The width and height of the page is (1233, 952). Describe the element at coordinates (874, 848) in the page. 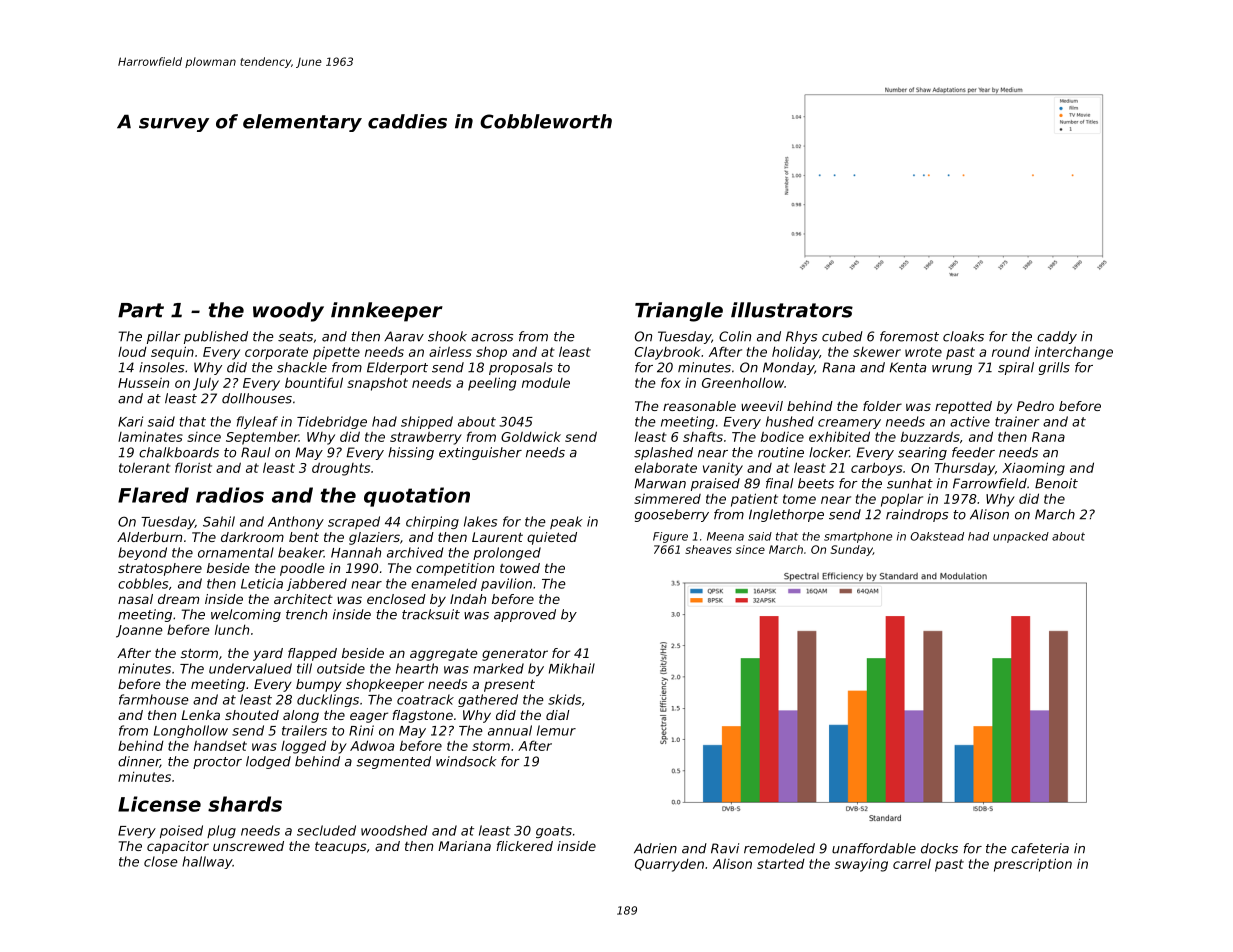

I see `unaffordable` at that location.
